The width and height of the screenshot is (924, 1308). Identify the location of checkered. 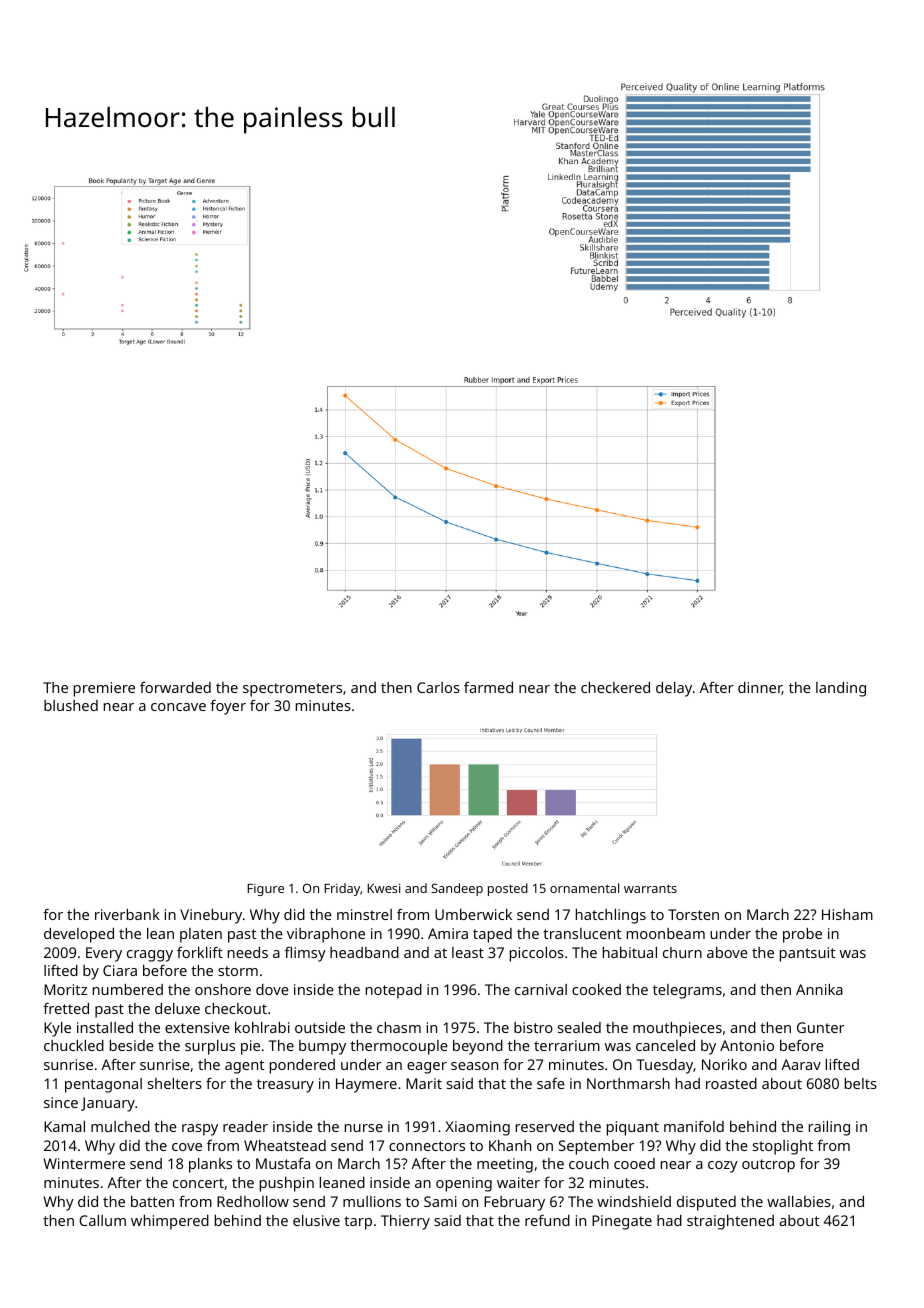
(615, 687).
